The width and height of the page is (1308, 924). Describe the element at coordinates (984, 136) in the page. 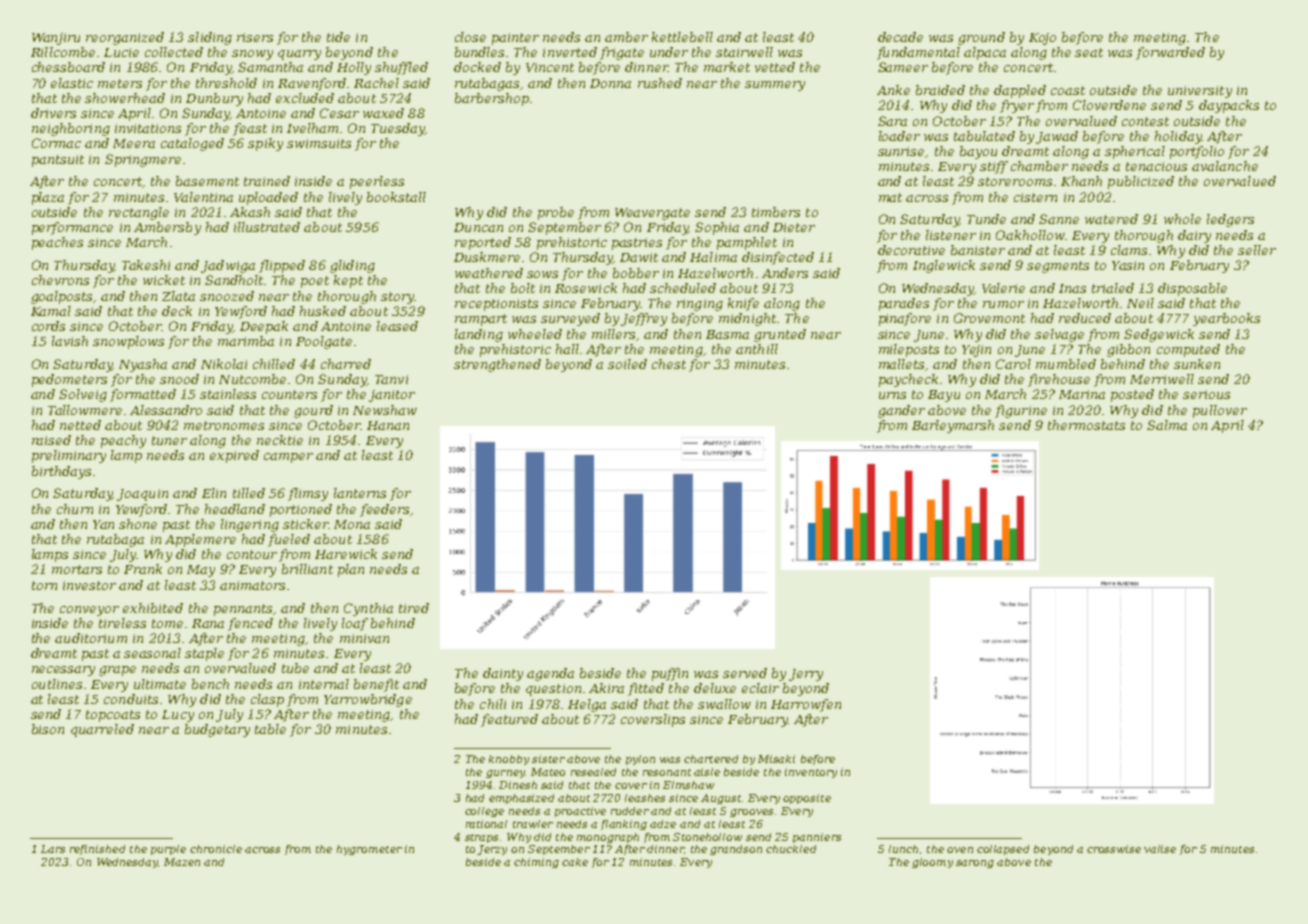

I see `tabulated` at that location.
